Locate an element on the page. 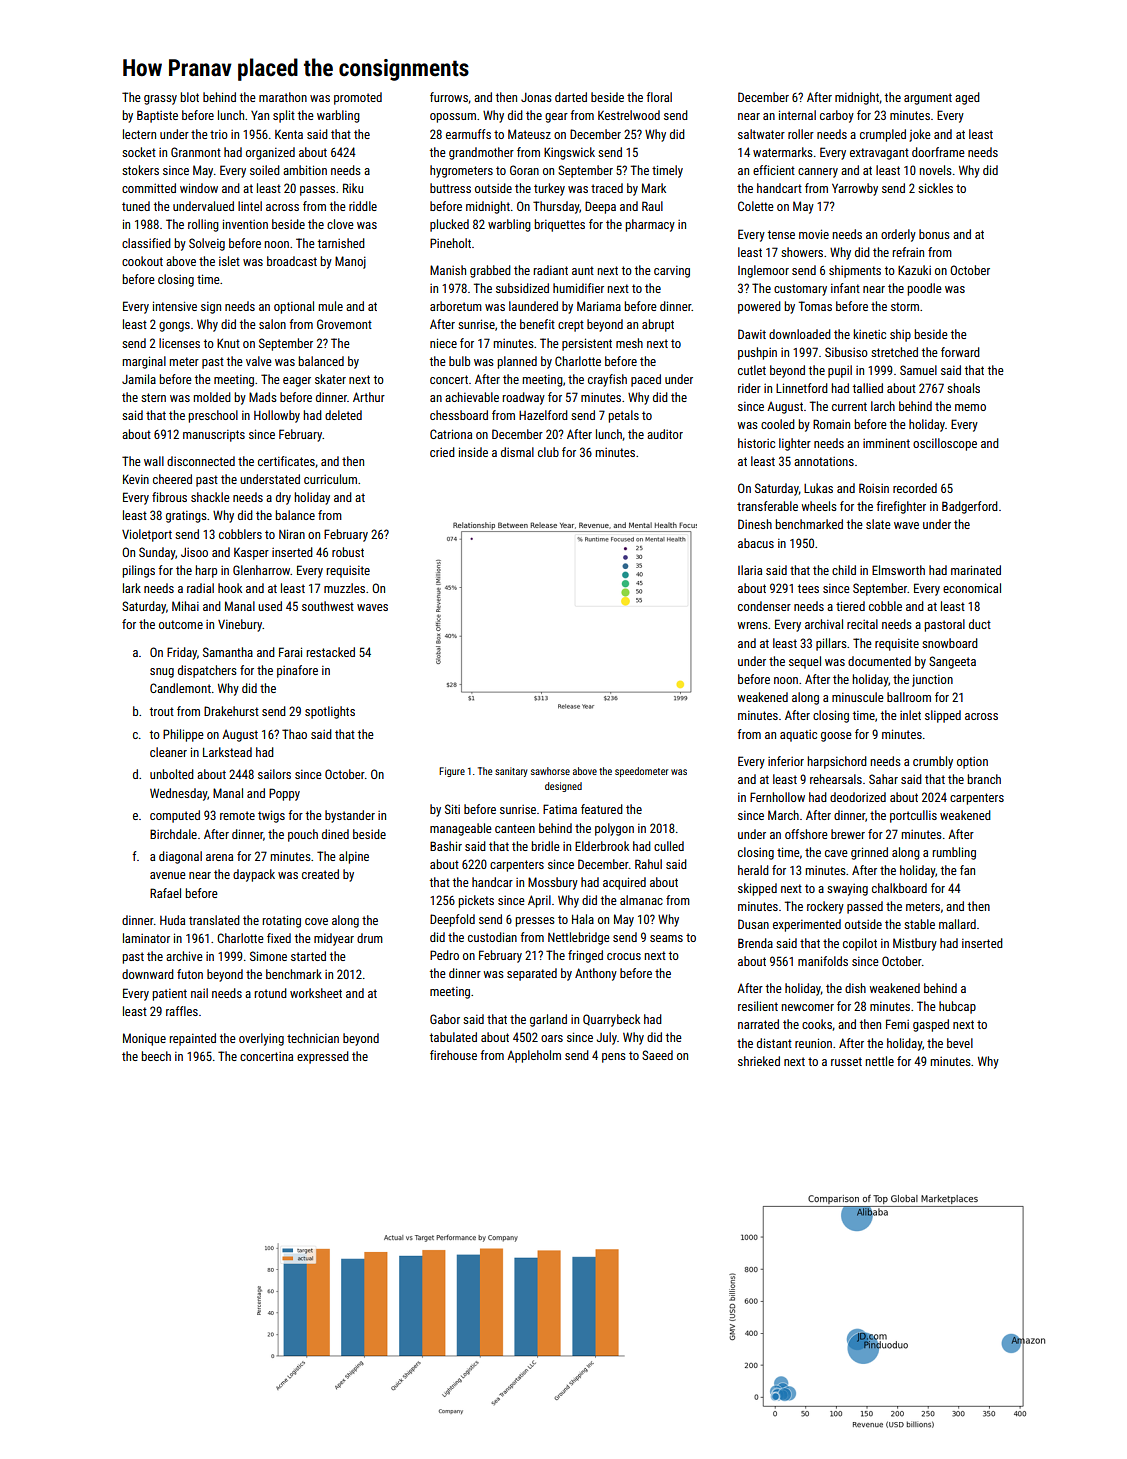 This document has width=1127, height=1459. sickles is located at coordinates (935, 188).
